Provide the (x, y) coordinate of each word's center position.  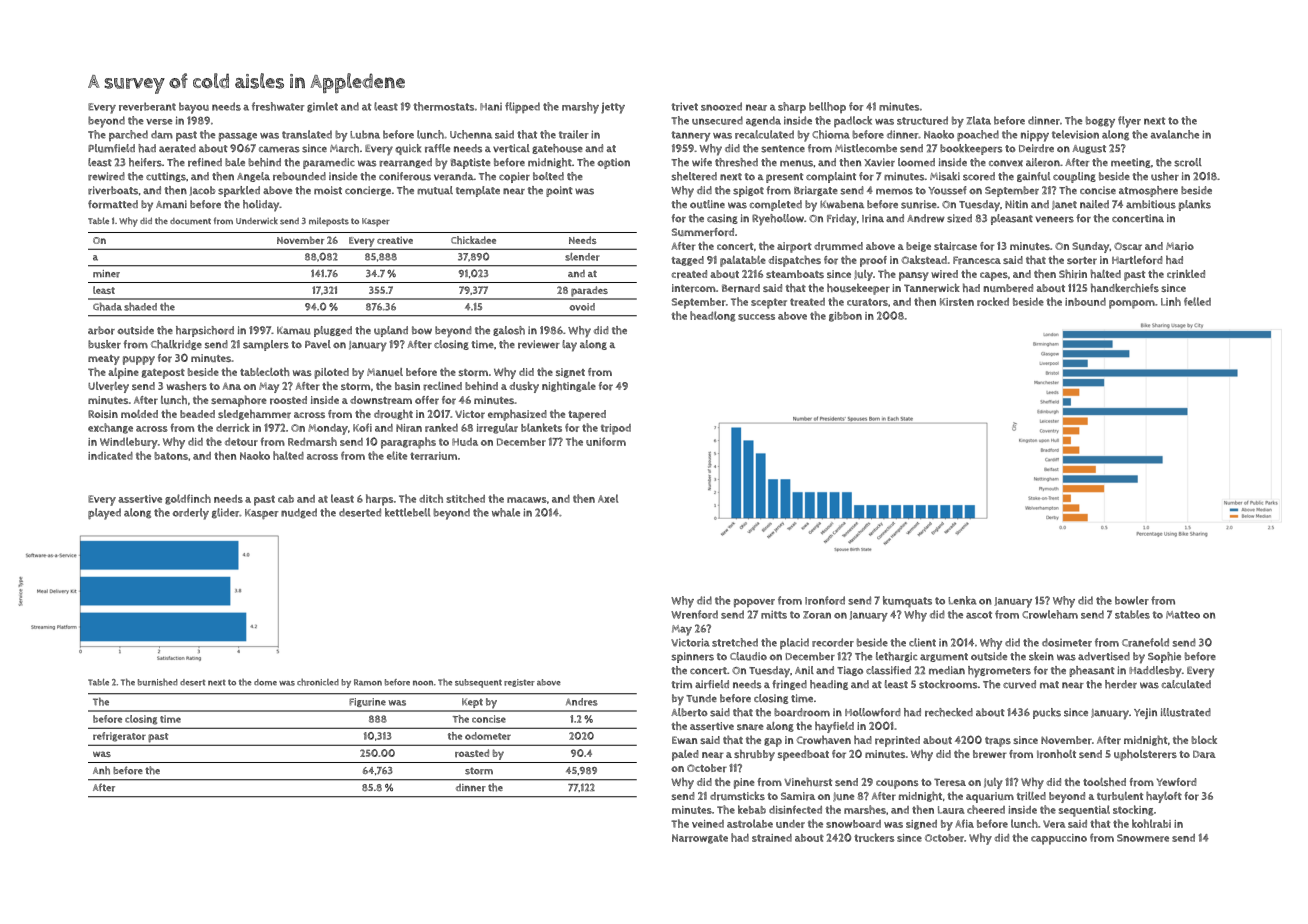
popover (754, 603)
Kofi (362, 427)
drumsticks (737, 796)
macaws (527, 500)
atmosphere (1148, 191)
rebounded (299, 176)
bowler (1132, 600)
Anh (101, 770)
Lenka (963, 600)
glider (225, 513)
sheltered (694, 176)
